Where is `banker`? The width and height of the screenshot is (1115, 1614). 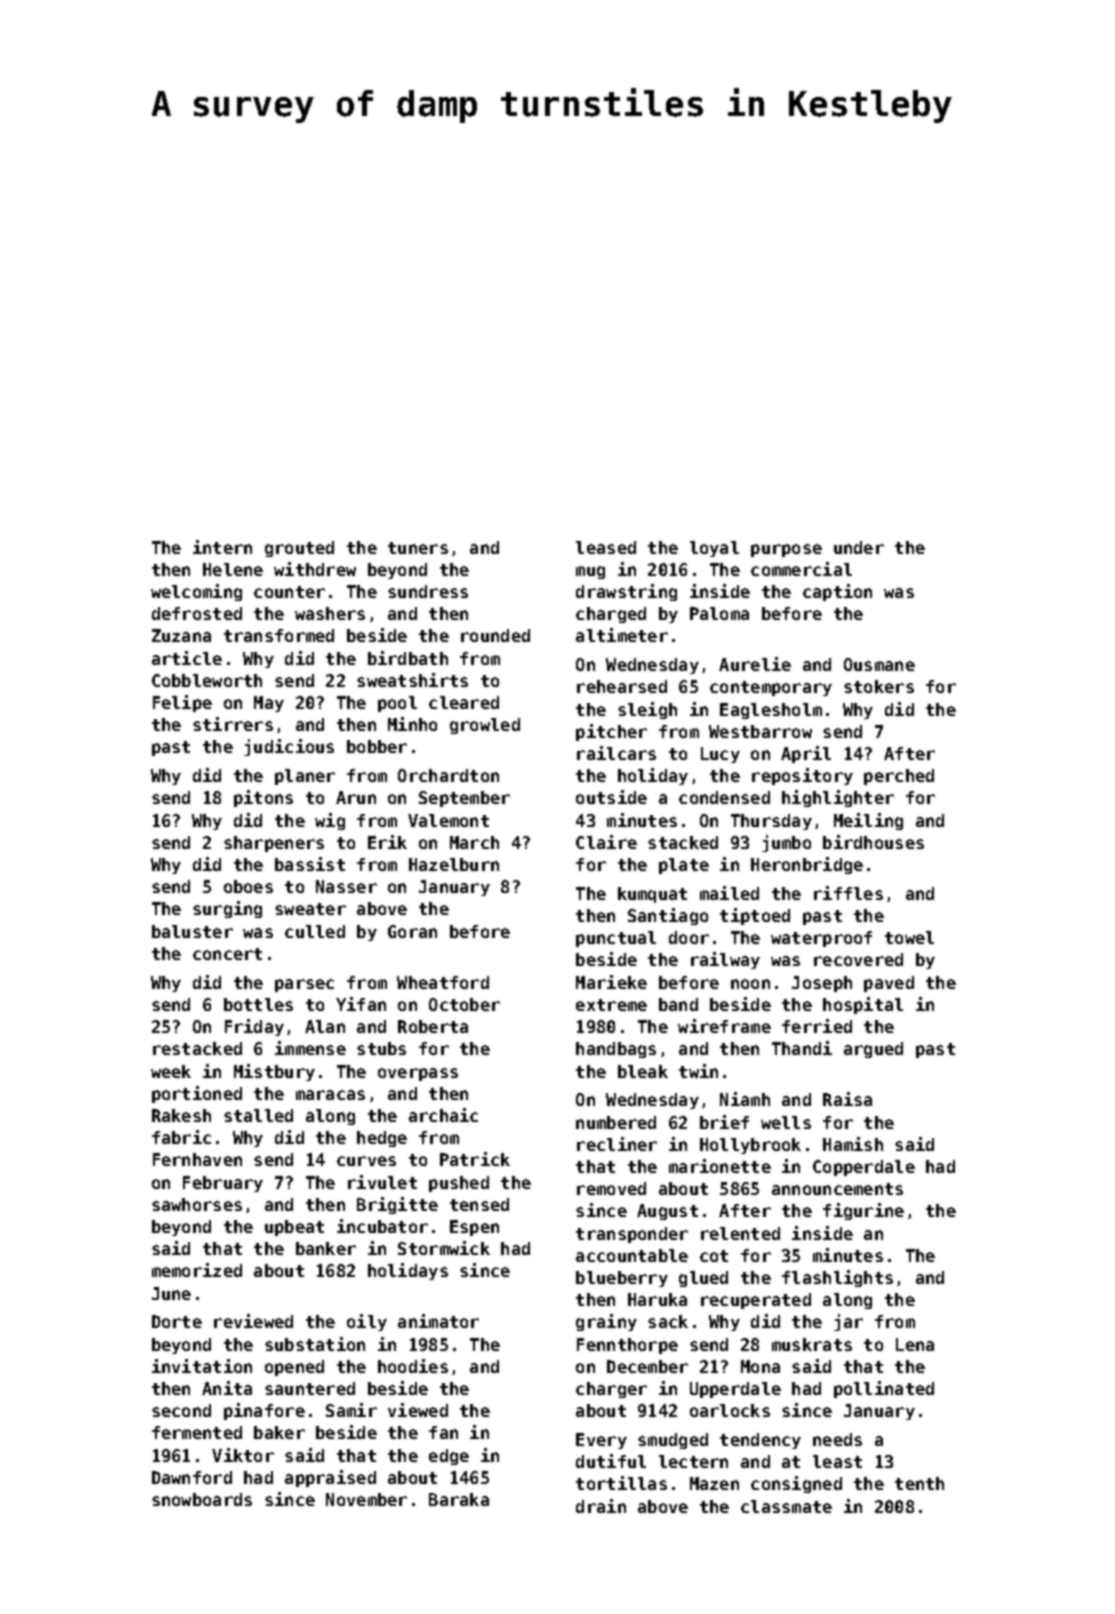 banker is located at coordinates (326, 1248).
